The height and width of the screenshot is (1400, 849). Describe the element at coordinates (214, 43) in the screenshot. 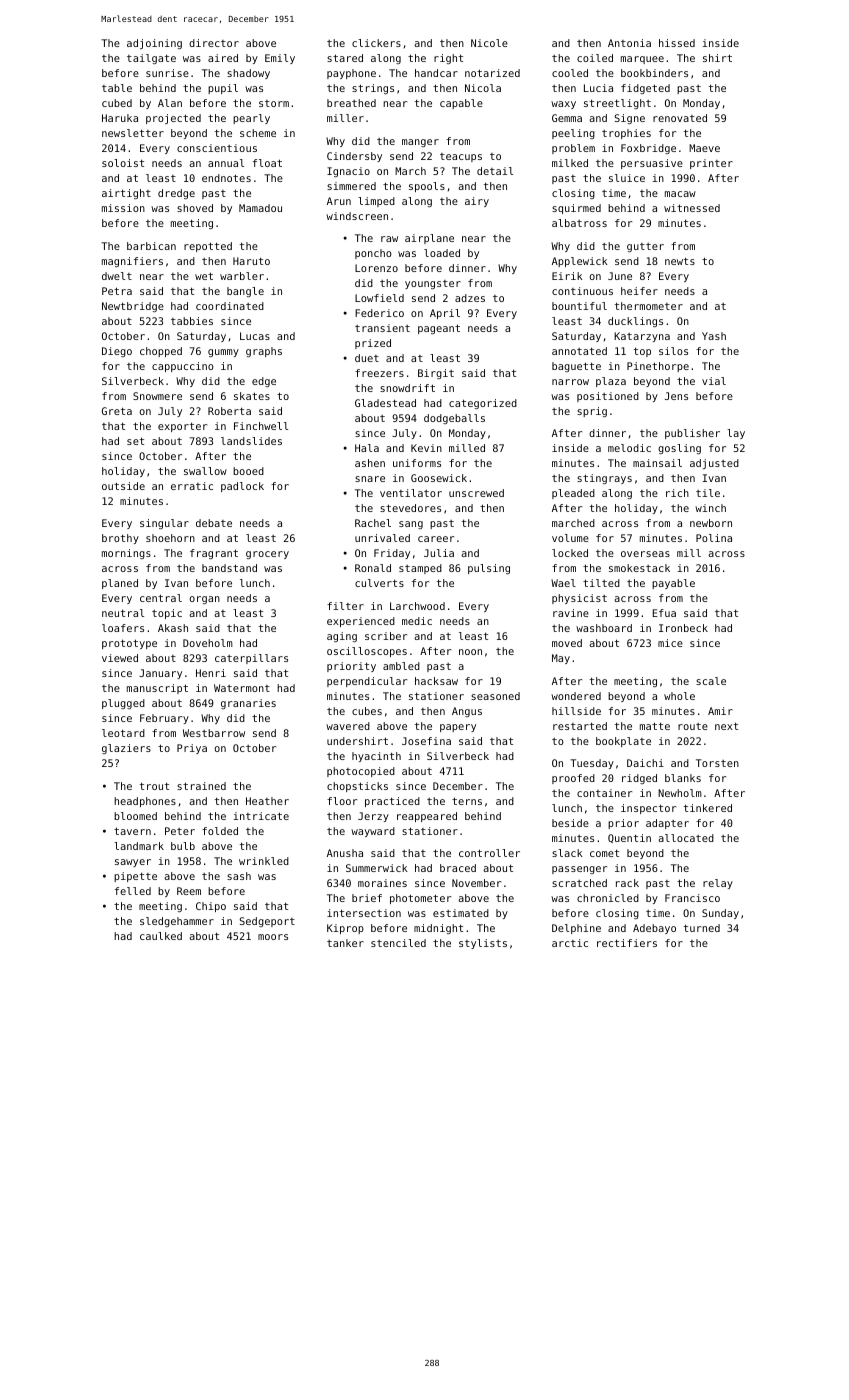

I see `director` at that location.
